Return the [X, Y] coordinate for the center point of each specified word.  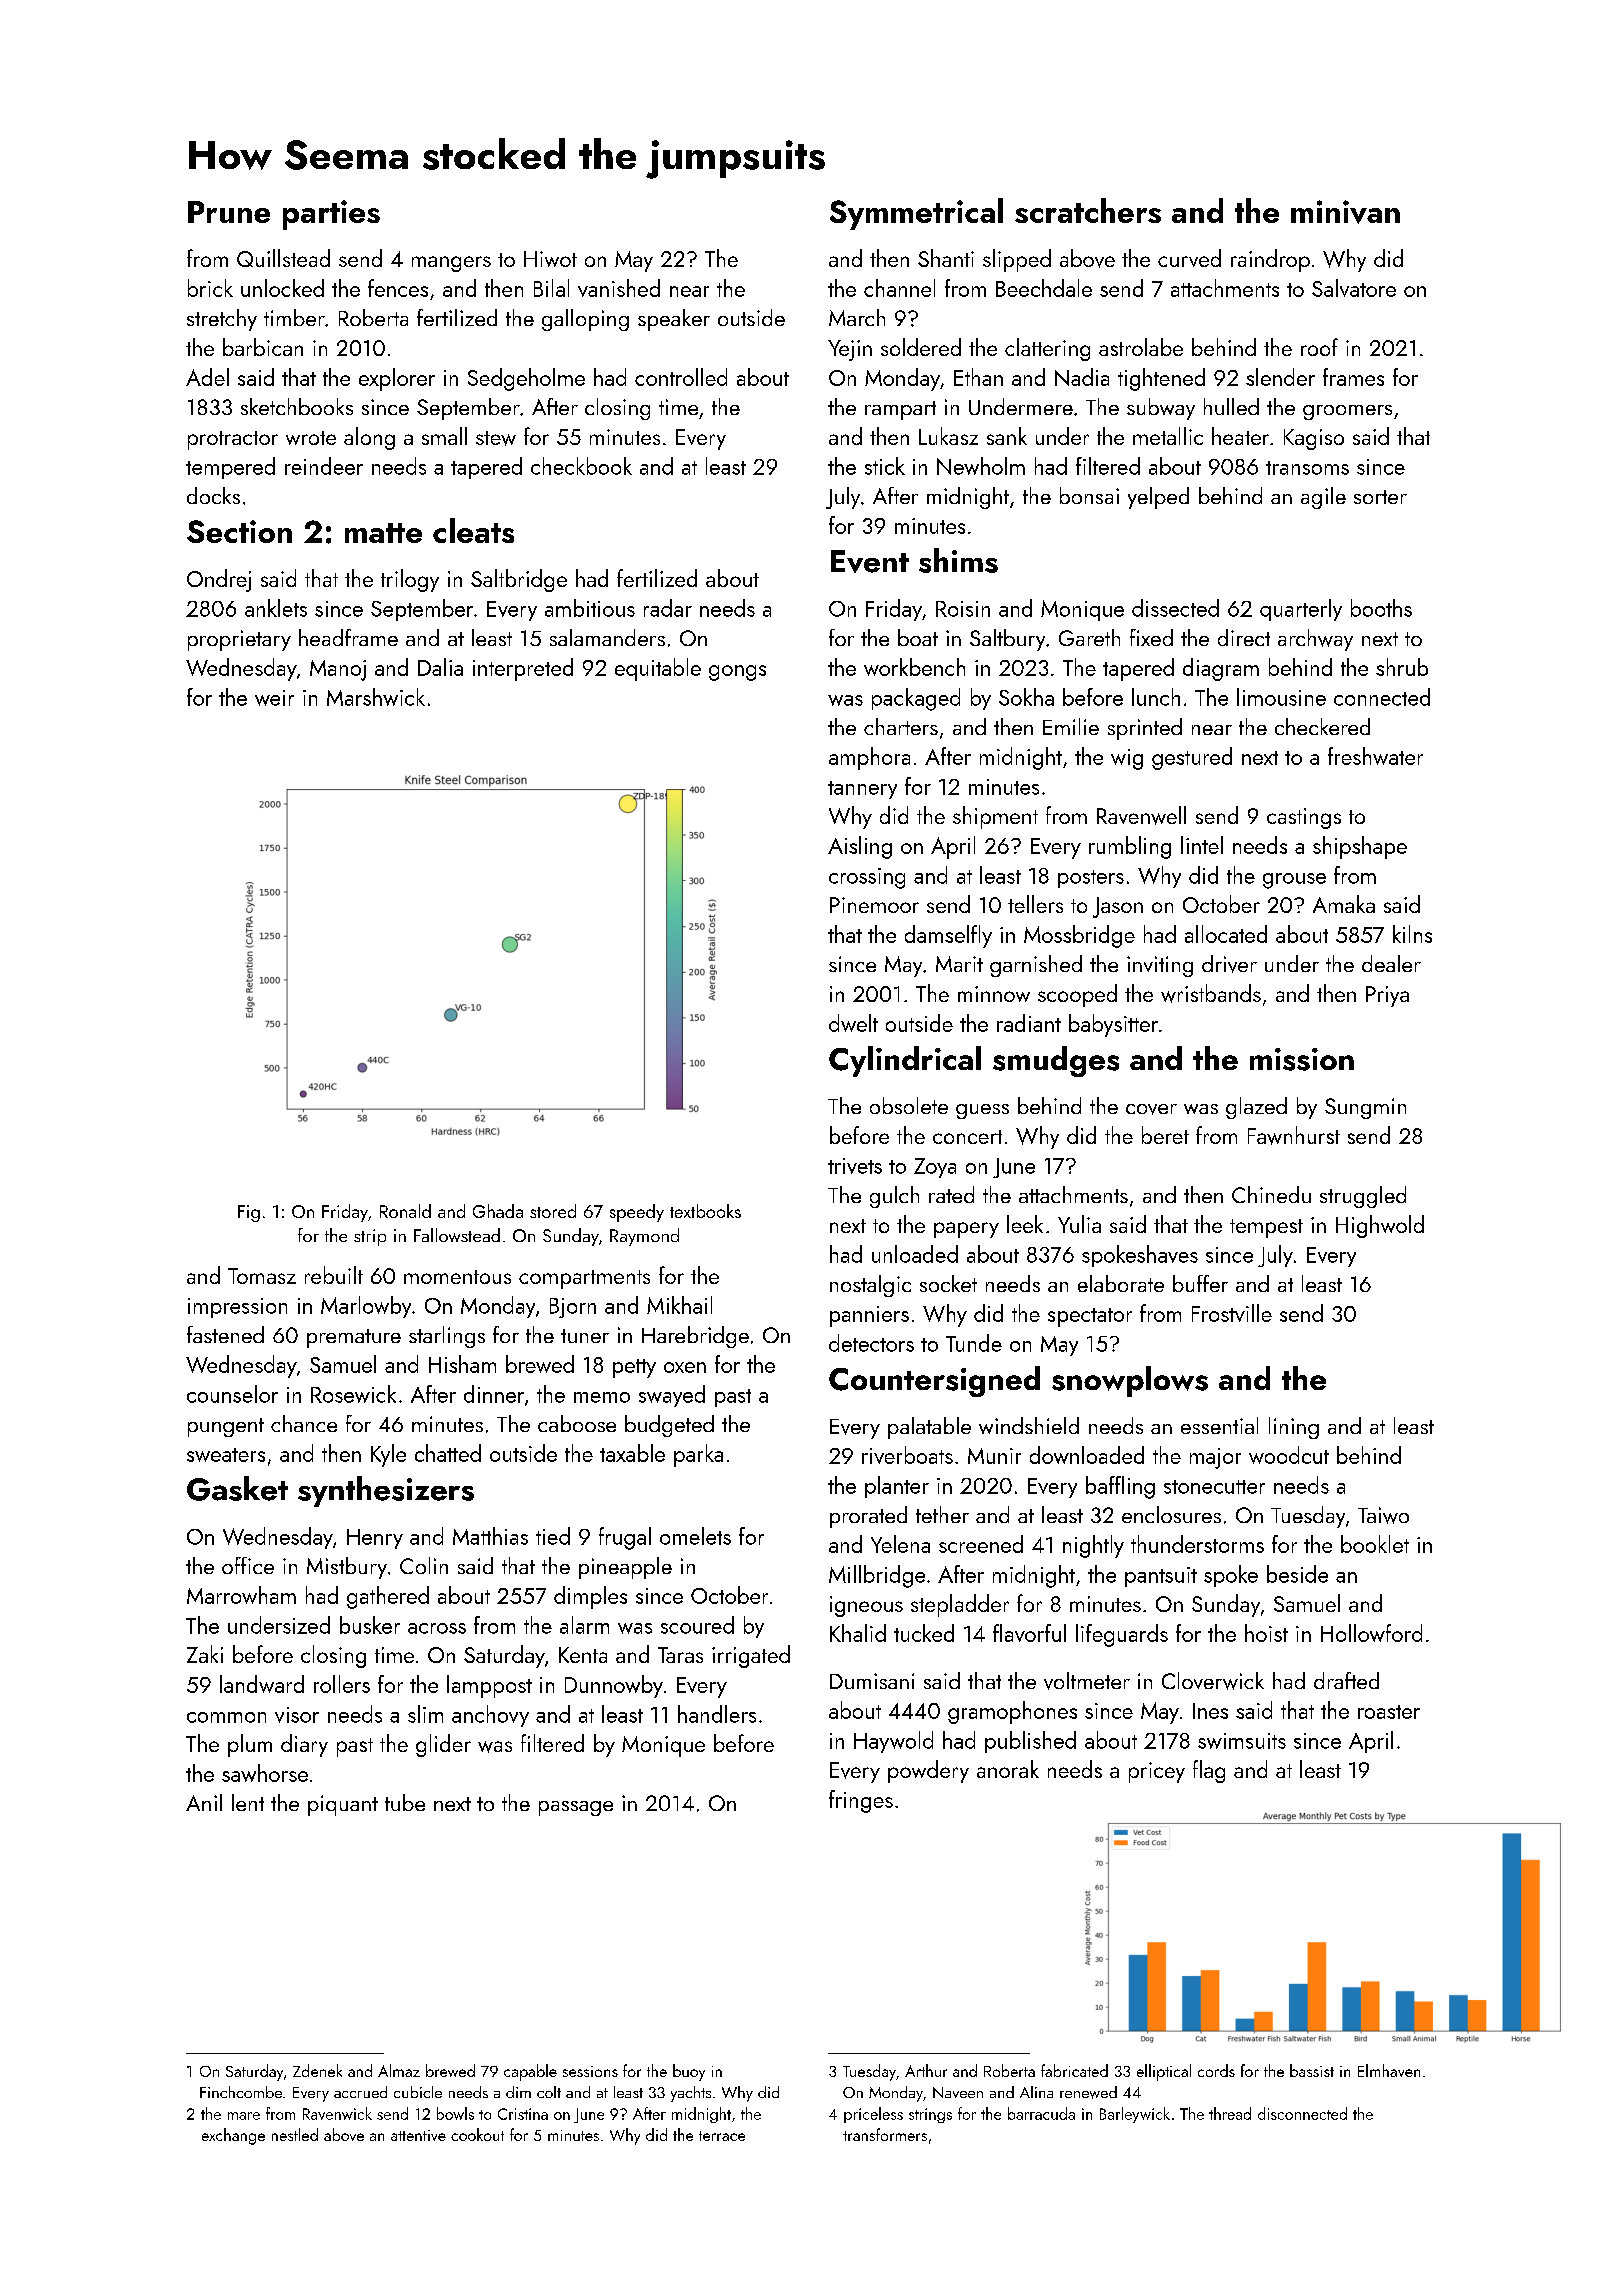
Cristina [523, 2114]
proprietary [239, 640]
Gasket [237, 1488]
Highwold [1380, 1226]
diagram [1221, 669]
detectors [871, 1343]
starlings [447, 1337]
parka [698, 1455]
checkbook [581, 466]
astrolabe [1141, 347]
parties [331, 215]
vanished [619, 288]
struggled [1363, 1197]
